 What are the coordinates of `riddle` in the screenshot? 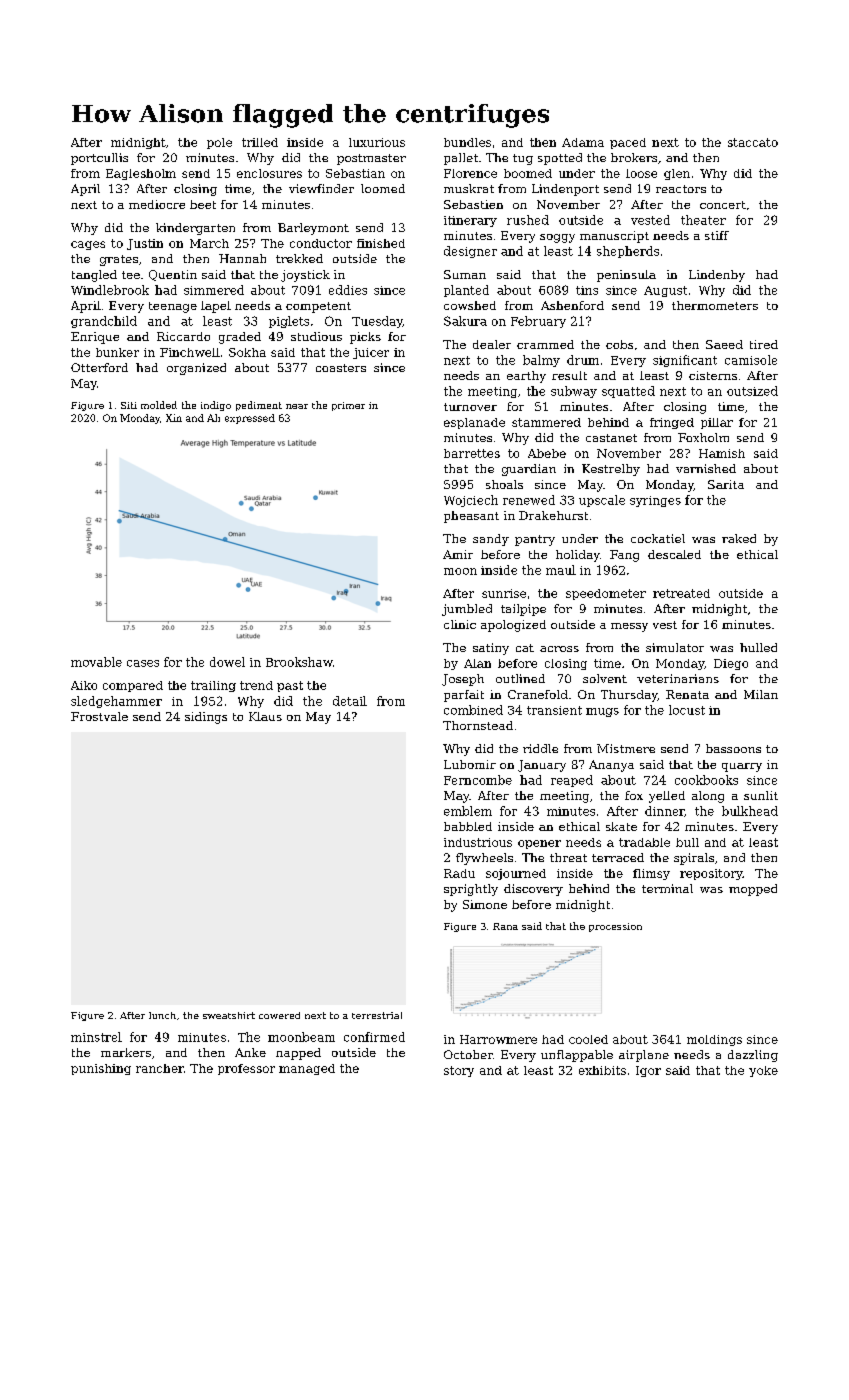 It's located at (540, 748).
